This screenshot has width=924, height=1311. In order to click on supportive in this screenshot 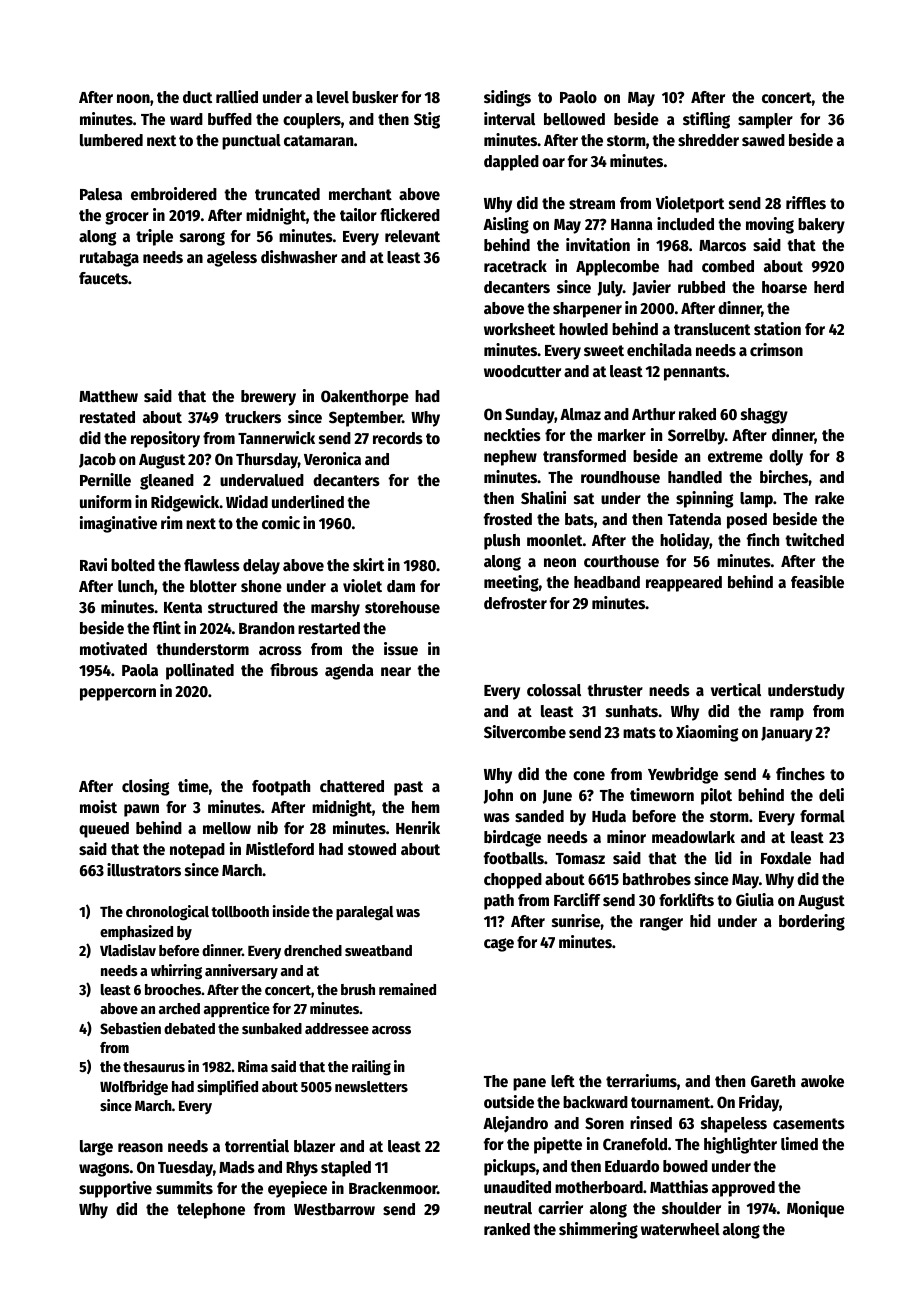, I will do `click(115, 1189)`.
